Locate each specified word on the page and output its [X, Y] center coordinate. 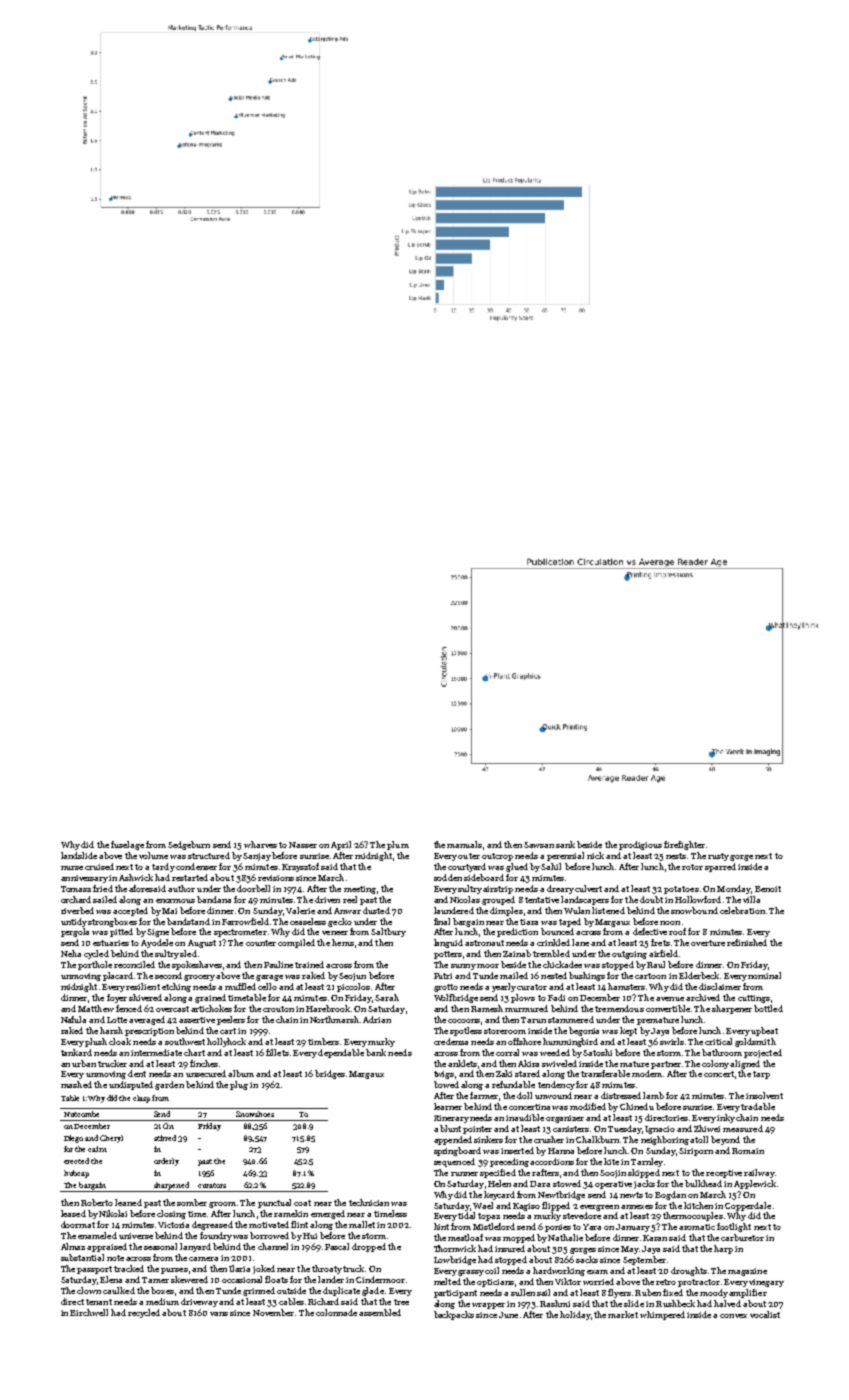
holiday [575, 1315]
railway [759, 1173]
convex [733, 1316]
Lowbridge [455, 1260]
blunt [450, 1128]
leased [73, 1213]
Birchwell [89, 1312]
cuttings [754, 999]
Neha [71, 953]
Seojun [352, 977]
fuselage [127, 845]
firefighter [684, 845]
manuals [464, 844]
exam [597, 1272]
